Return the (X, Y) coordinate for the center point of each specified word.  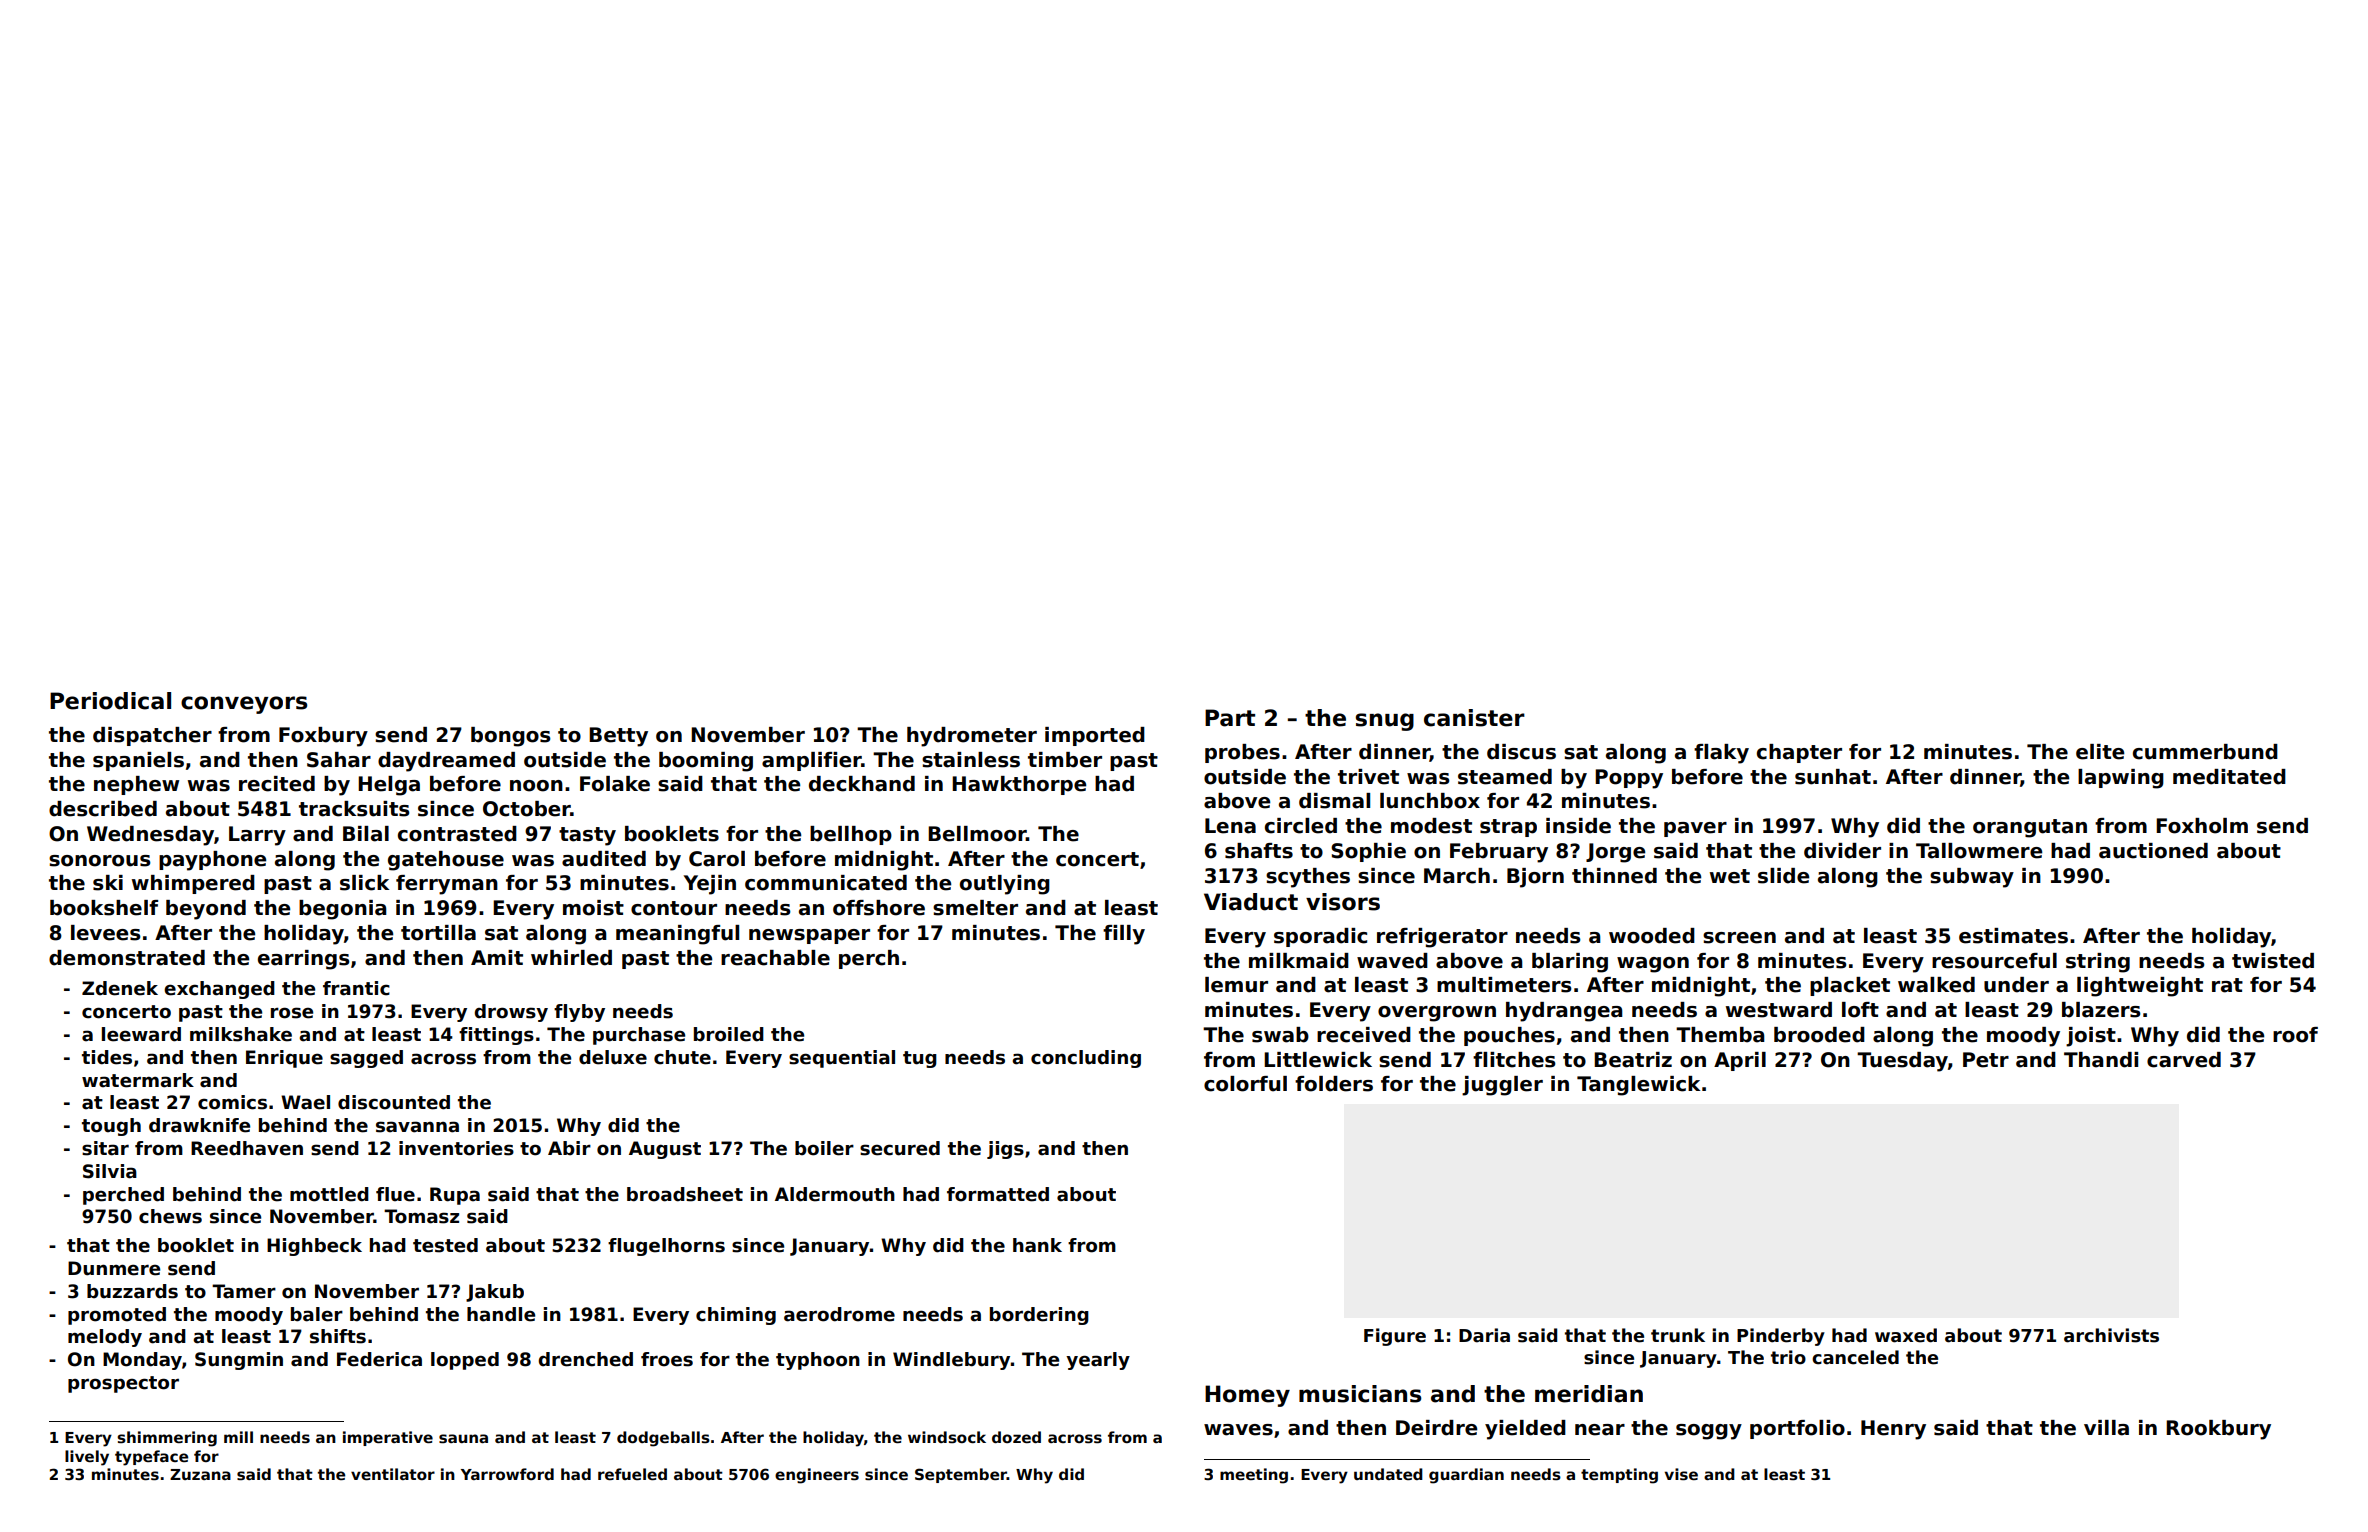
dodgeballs (663, 1439)
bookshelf (104, 908)
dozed (1016, 1437)
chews (170, 1216)
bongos (511, 737)
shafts (1259, 851)
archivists (2111, 1335)
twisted (2273, 961)
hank (1037, 1245)
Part (1230, 718)
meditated (2229, 777)
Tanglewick (1638, 1086)
